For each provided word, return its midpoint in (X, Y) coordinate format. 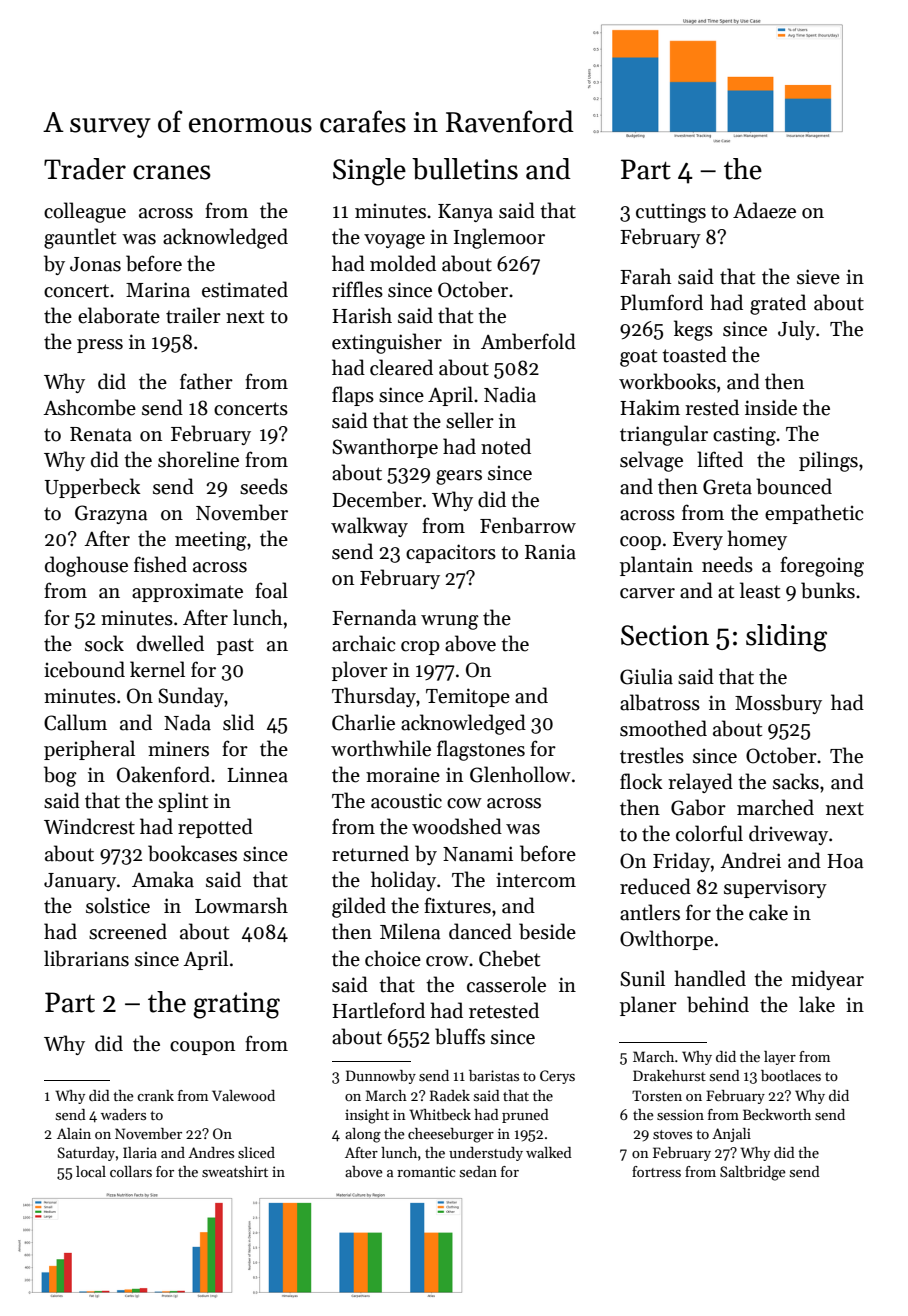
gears (459, 477)
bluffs (460, 1036)
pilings (828, 461)
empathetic (814, 514)
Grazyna (111, 514)
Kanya (465, 213)
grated (778, 304)
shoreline (198, 459)
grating (236, 1005)
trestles (652, 755)
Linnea (257, 775)
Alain (74, 1133)
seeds (264, 486)
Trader (85, 169)
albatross (660, 702)
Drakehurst (669, 1075)
